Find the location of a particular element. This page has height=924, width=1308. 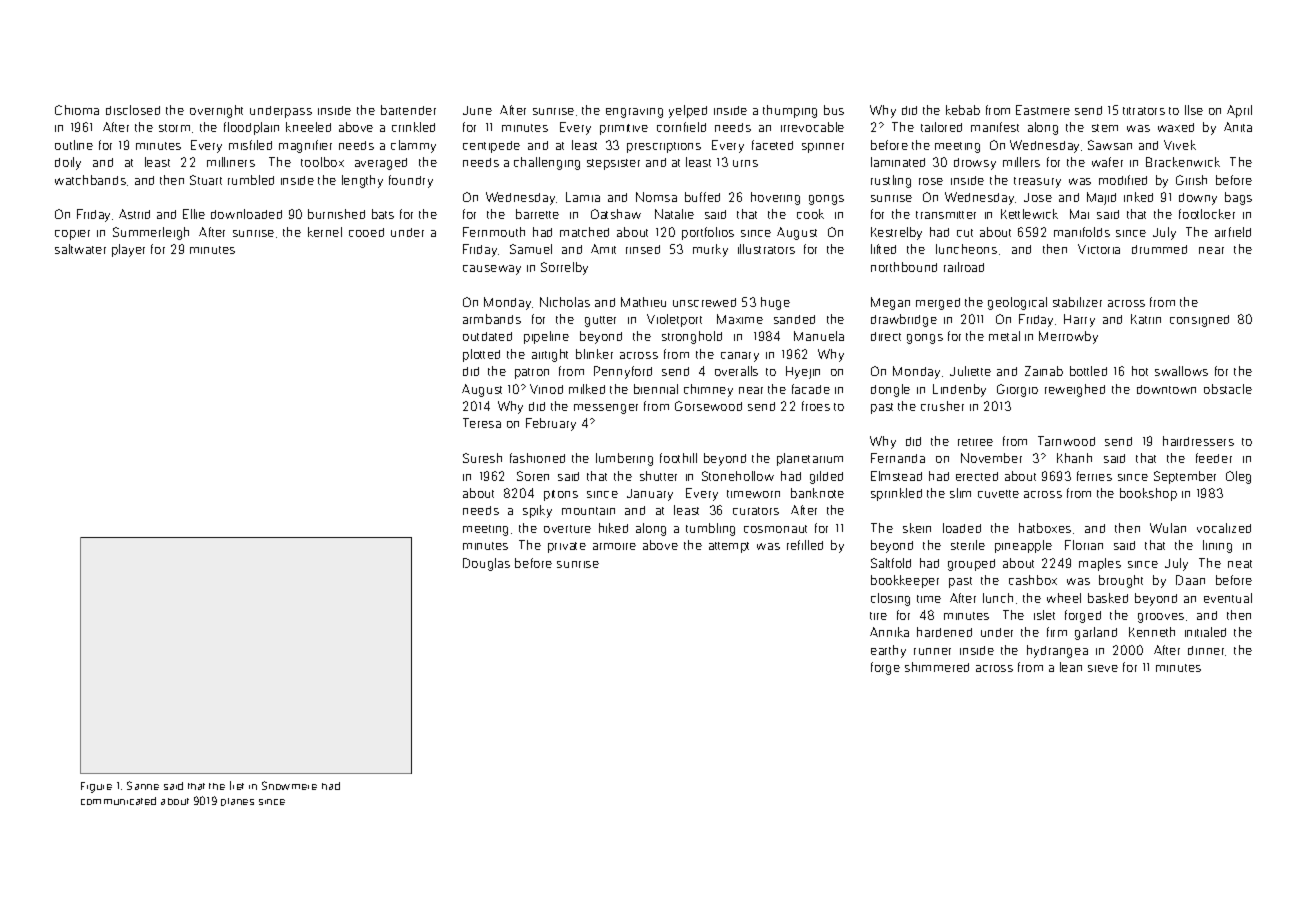

metal is located at coordinates (1004, 336).
